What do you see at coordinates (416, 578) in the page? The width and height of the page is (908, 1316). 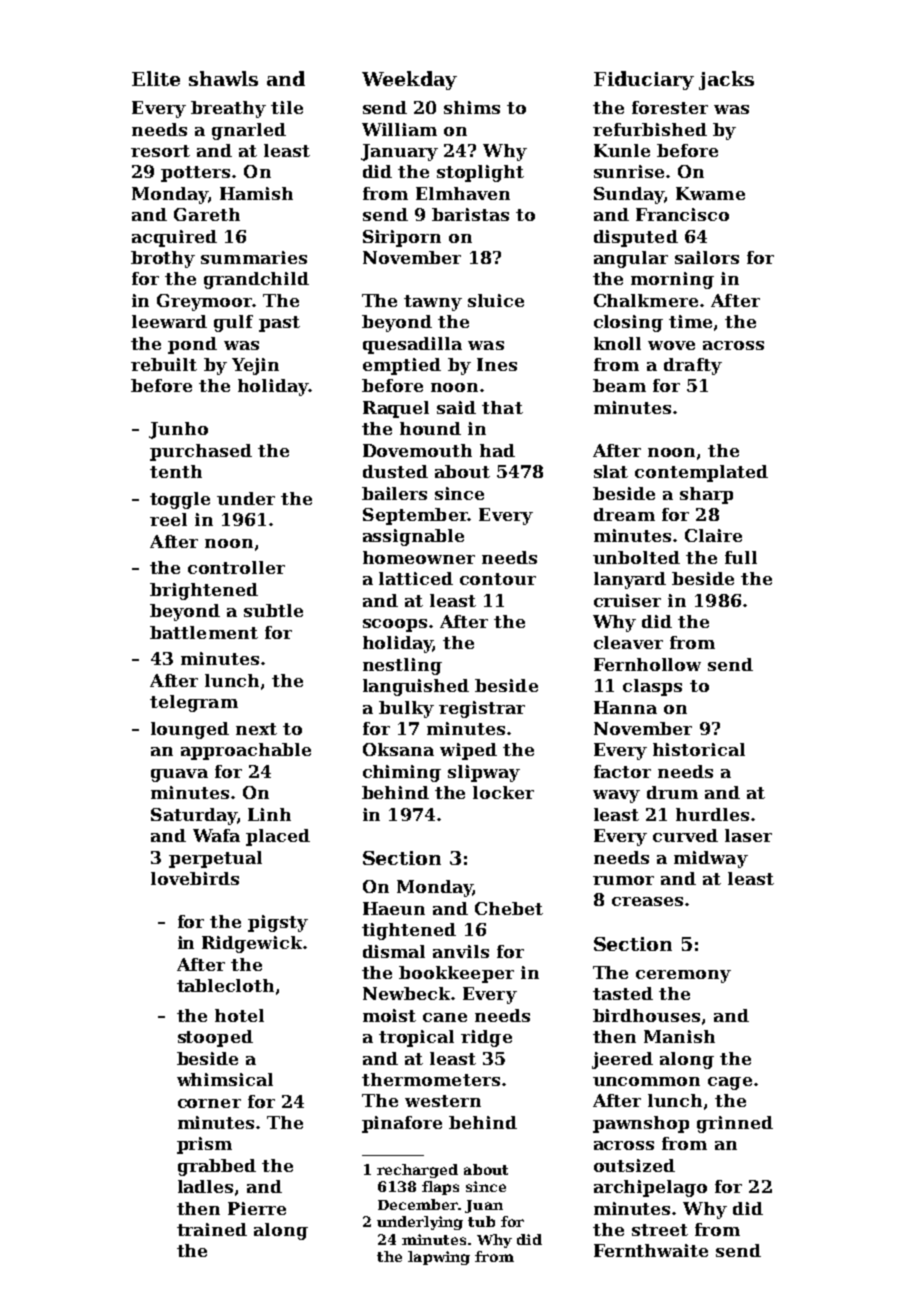 I see `latticed` at bounding box center [416, 578].
